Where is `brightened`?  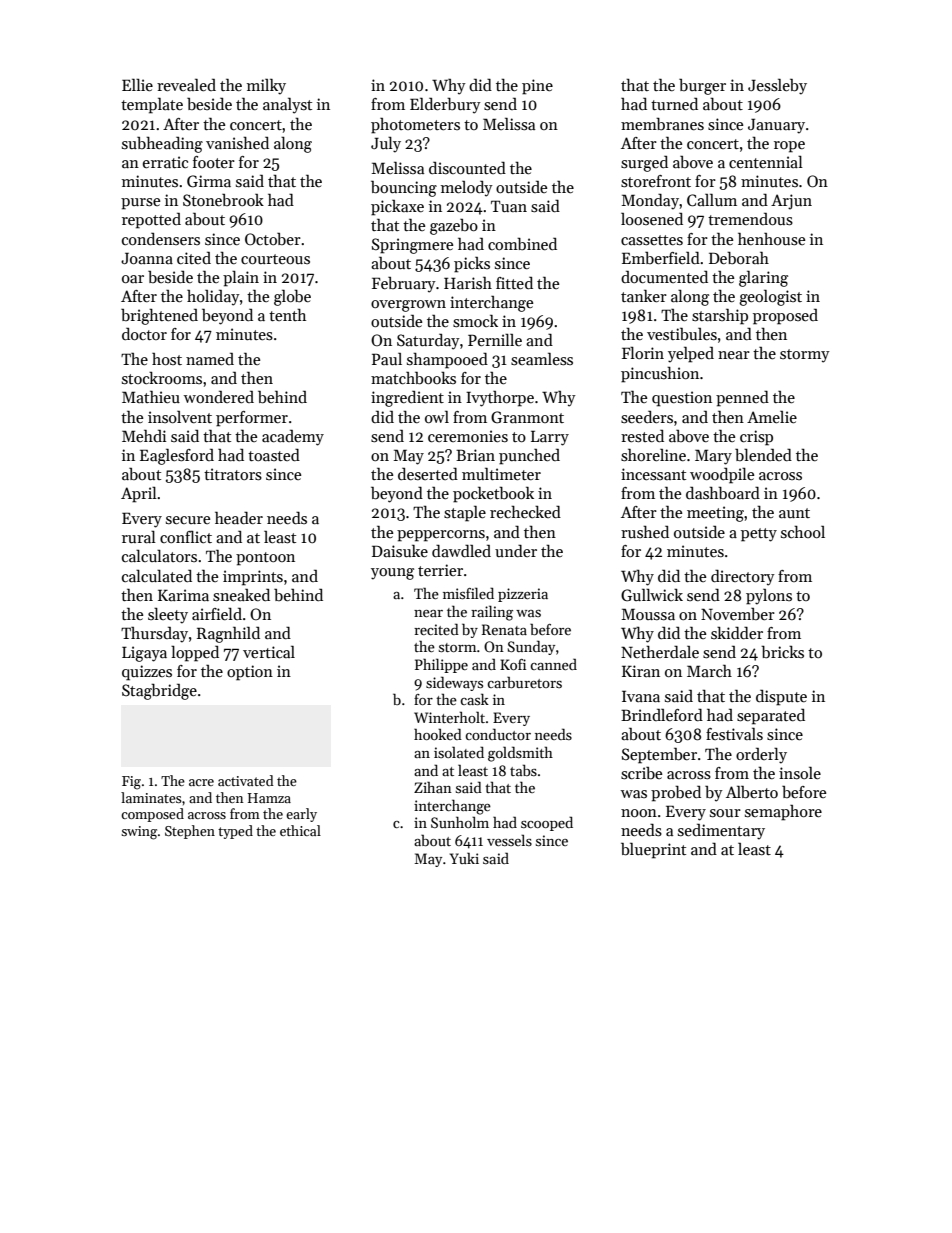
brightened is located at coordinates (159, 316).
